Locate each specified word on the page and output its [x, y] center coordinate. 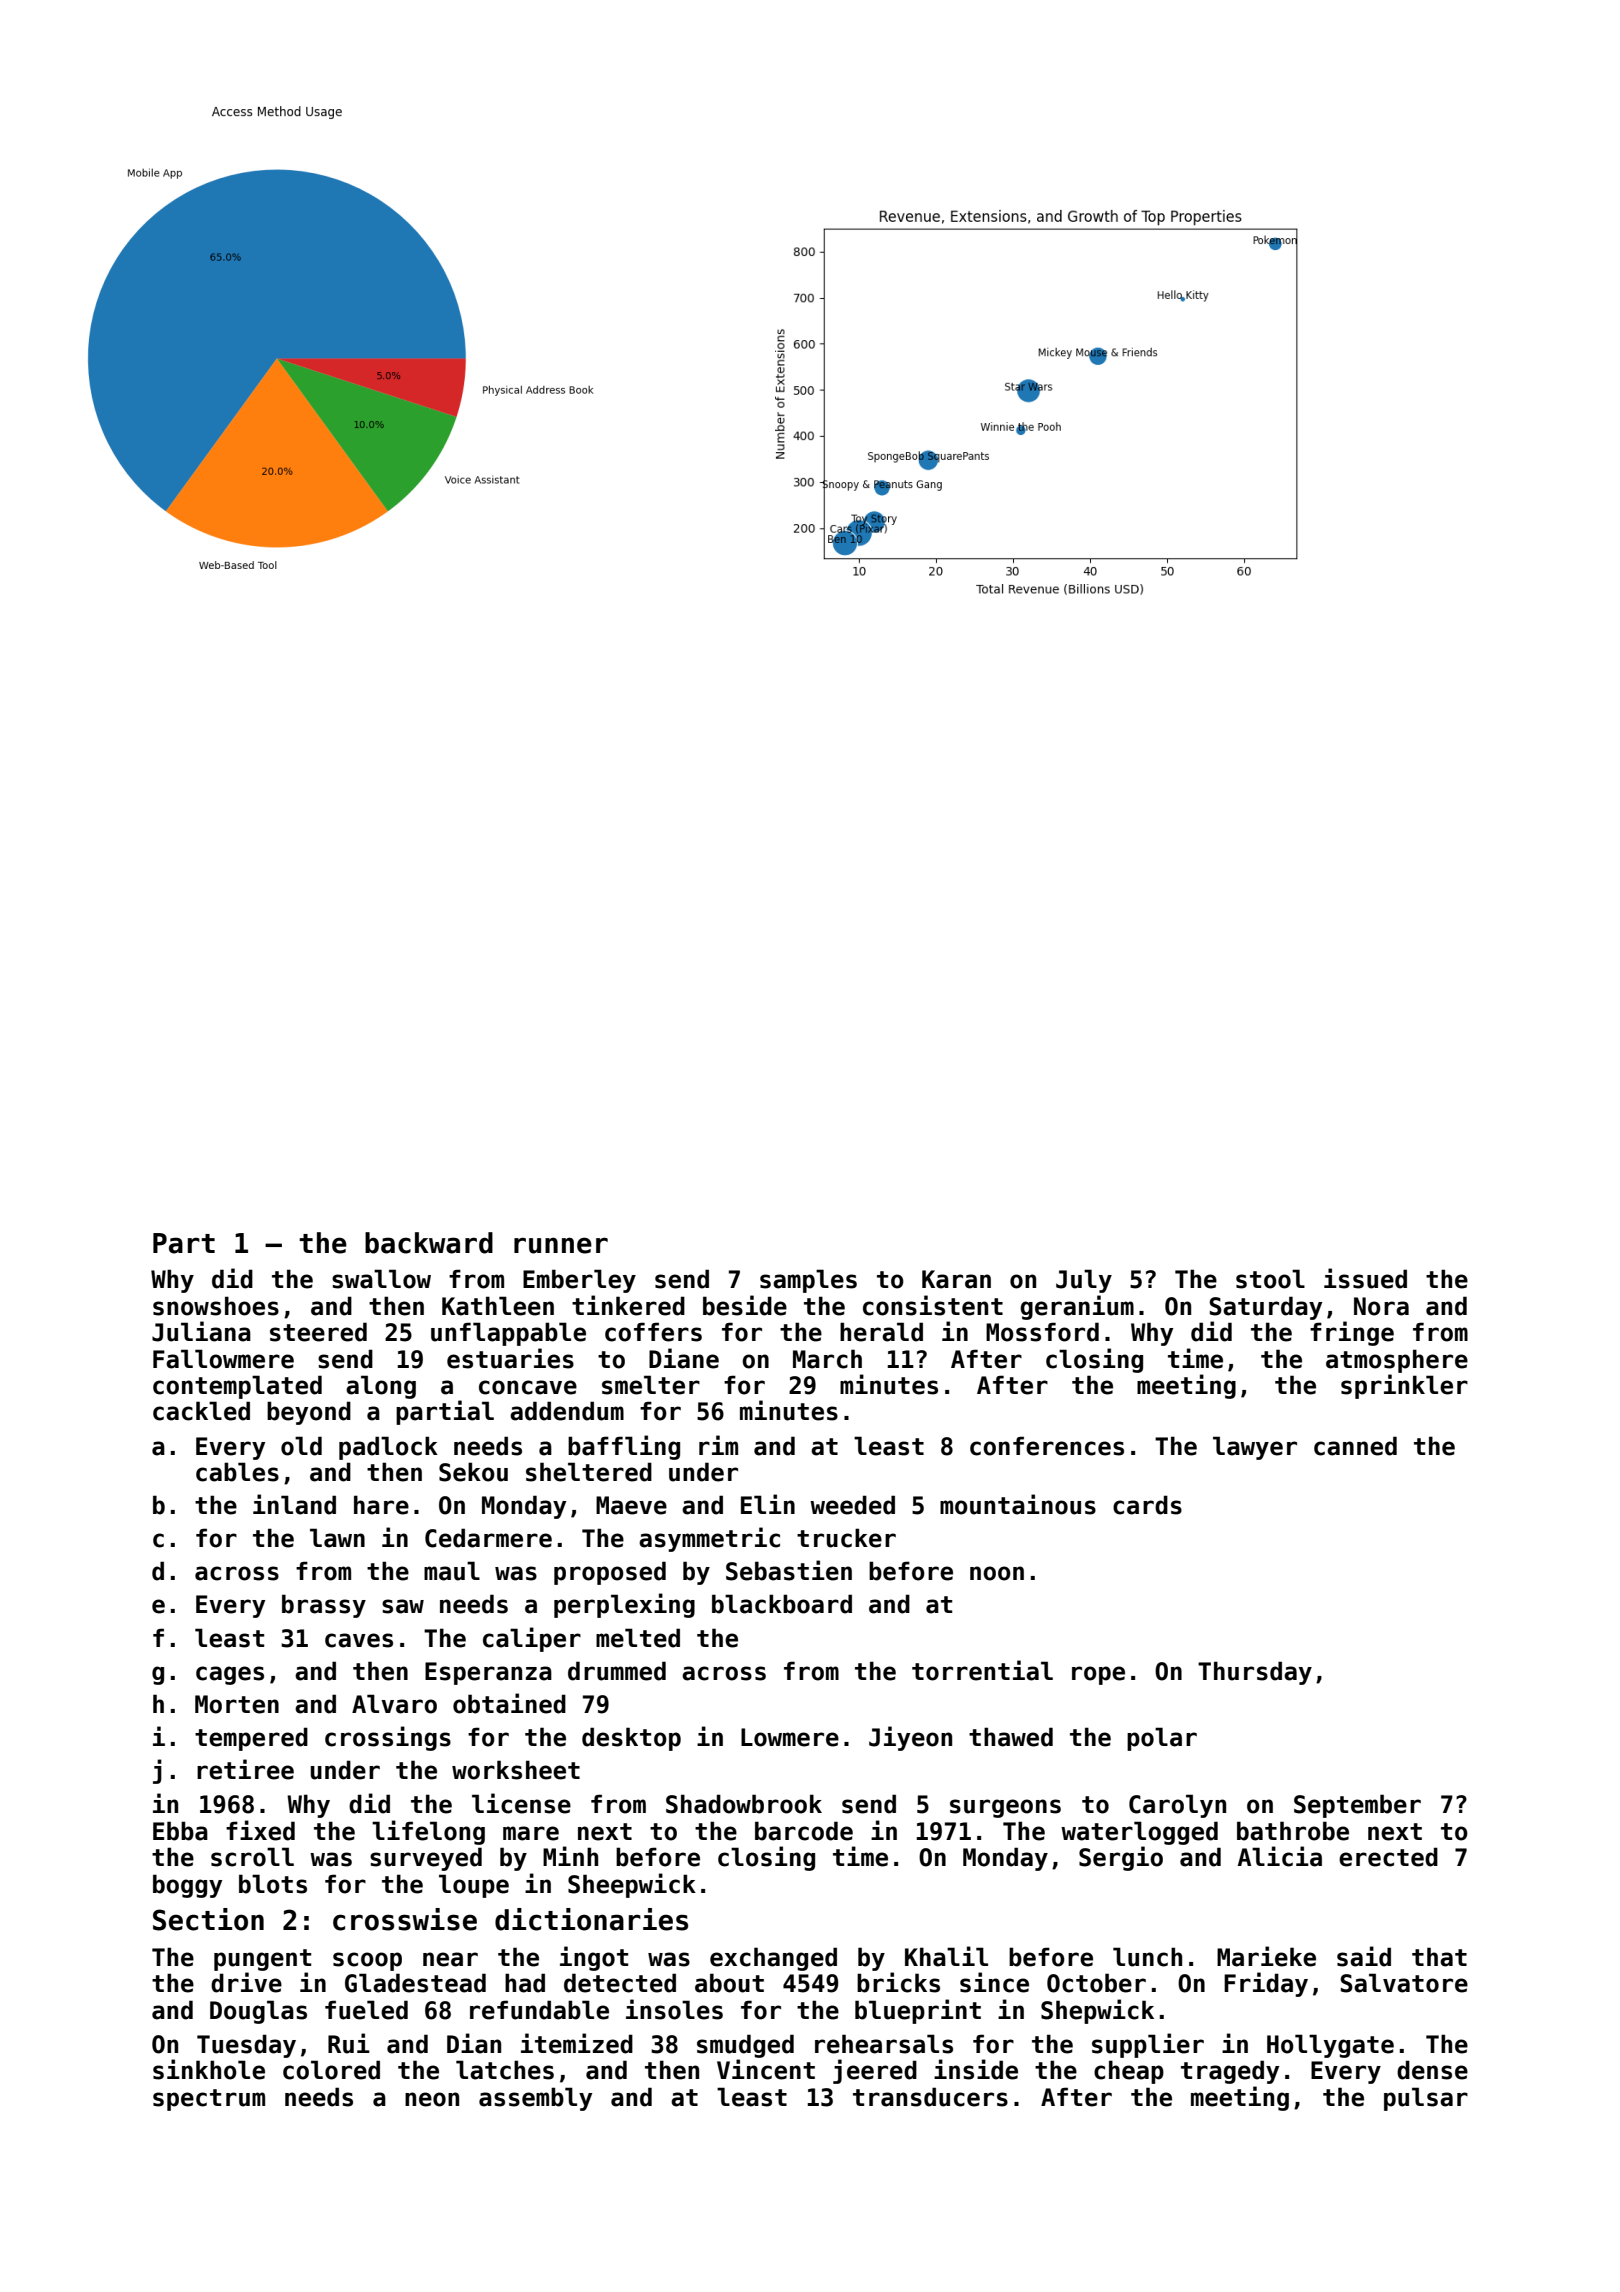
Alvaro [394, 1704]
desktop [631, 1739]
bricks [898, 1982]
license [521, 1803]
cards [1147, 1505]
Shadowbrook [744, 1804]
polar [1162, 1739]
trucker [846, 1538]
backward [429, 1243]
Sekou [473, 1472]
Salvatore [1404, 1983]
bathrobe [1293, 1831]
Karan [956, 1279]
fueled [366, 2010]
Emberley [579, 1281]
